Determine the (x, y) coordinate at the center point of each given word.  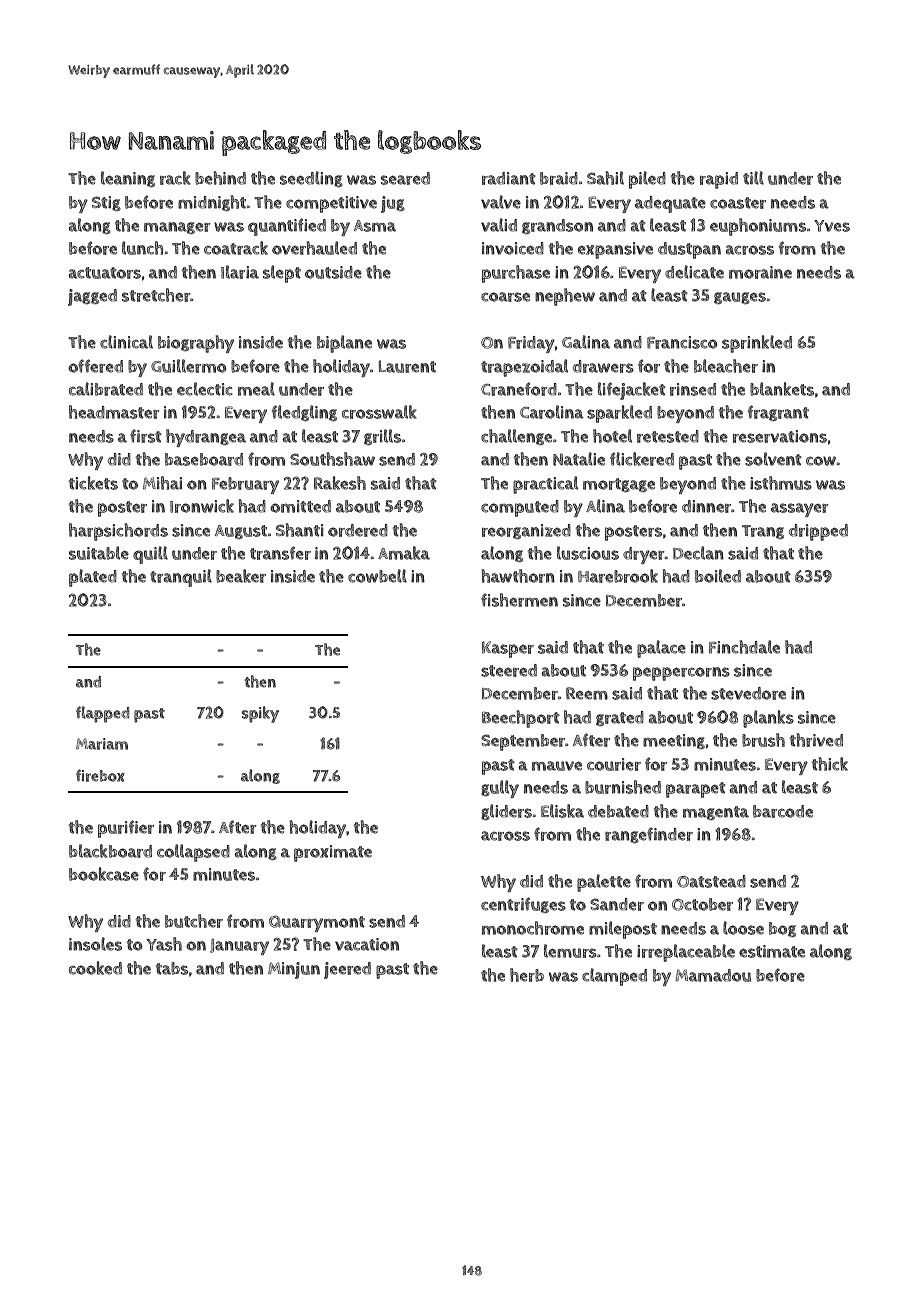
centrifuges (523, 905)
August (241, 532)
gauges (740, 298)
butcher (194, 921)
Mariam (102, 744)
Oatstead (711, 881)
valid (499, 225)
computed (520, 508)
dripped (818, 532)
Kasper (508, 649)
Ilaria (240, 272)
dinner (706, 506)
